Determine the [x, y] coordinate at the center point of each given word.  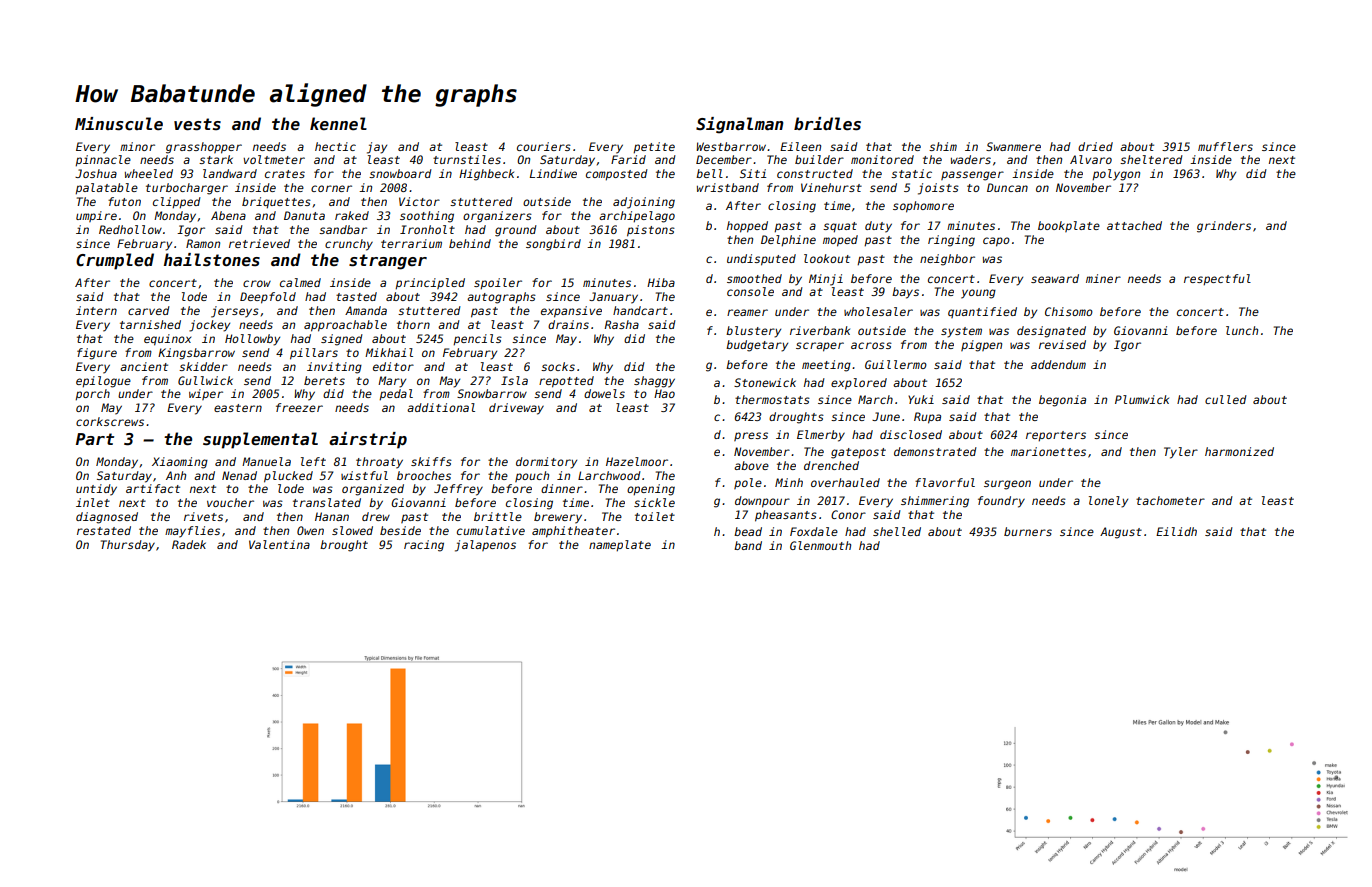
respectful [1217, 280]
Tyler [1181, 453]
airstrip [368, 440]
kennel [338, 123]
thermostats [772, 399]
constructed [815, 173]
